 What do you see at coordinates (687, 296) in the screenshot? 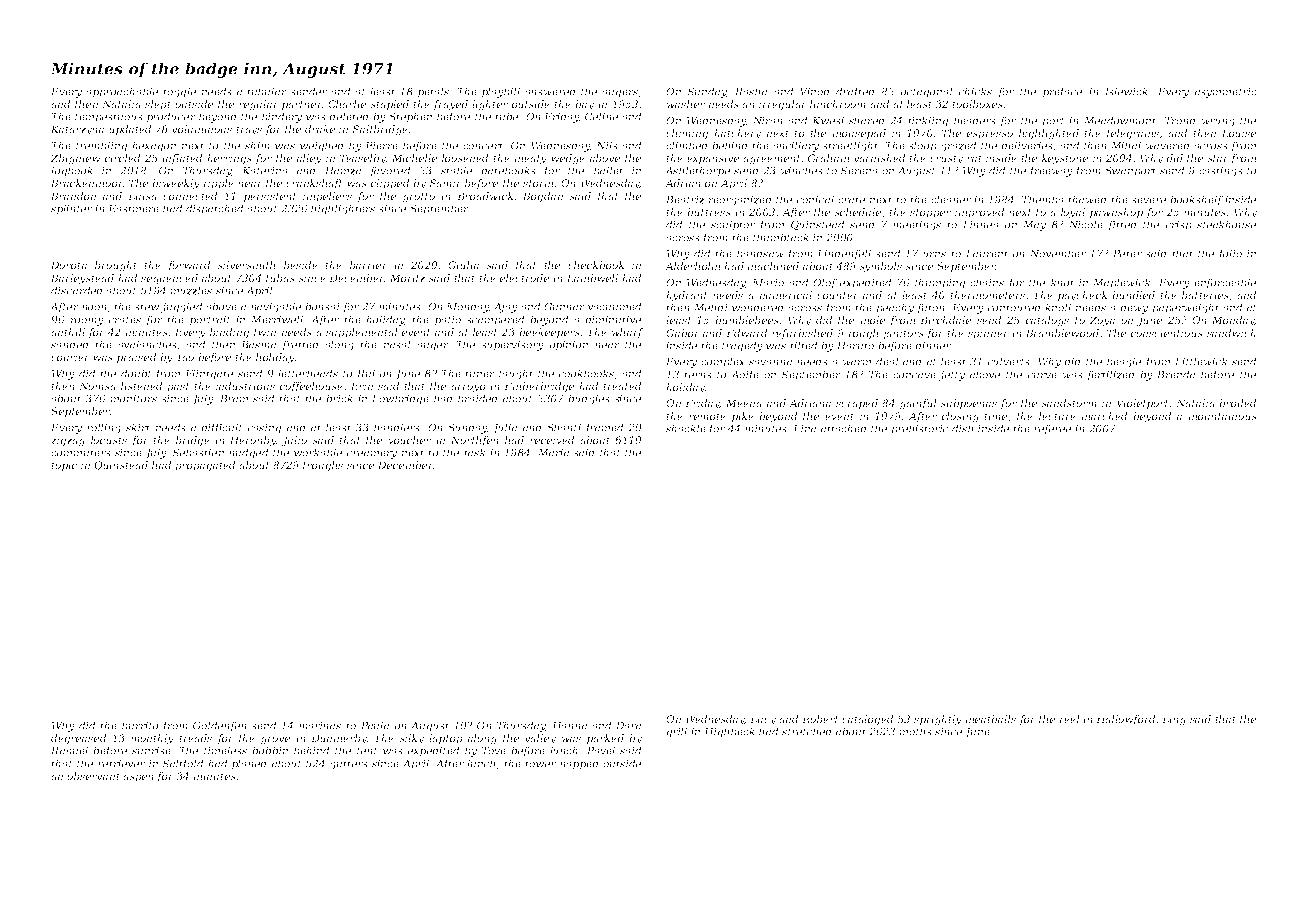
I see `hydrant` at bounding box center [687, 296].
